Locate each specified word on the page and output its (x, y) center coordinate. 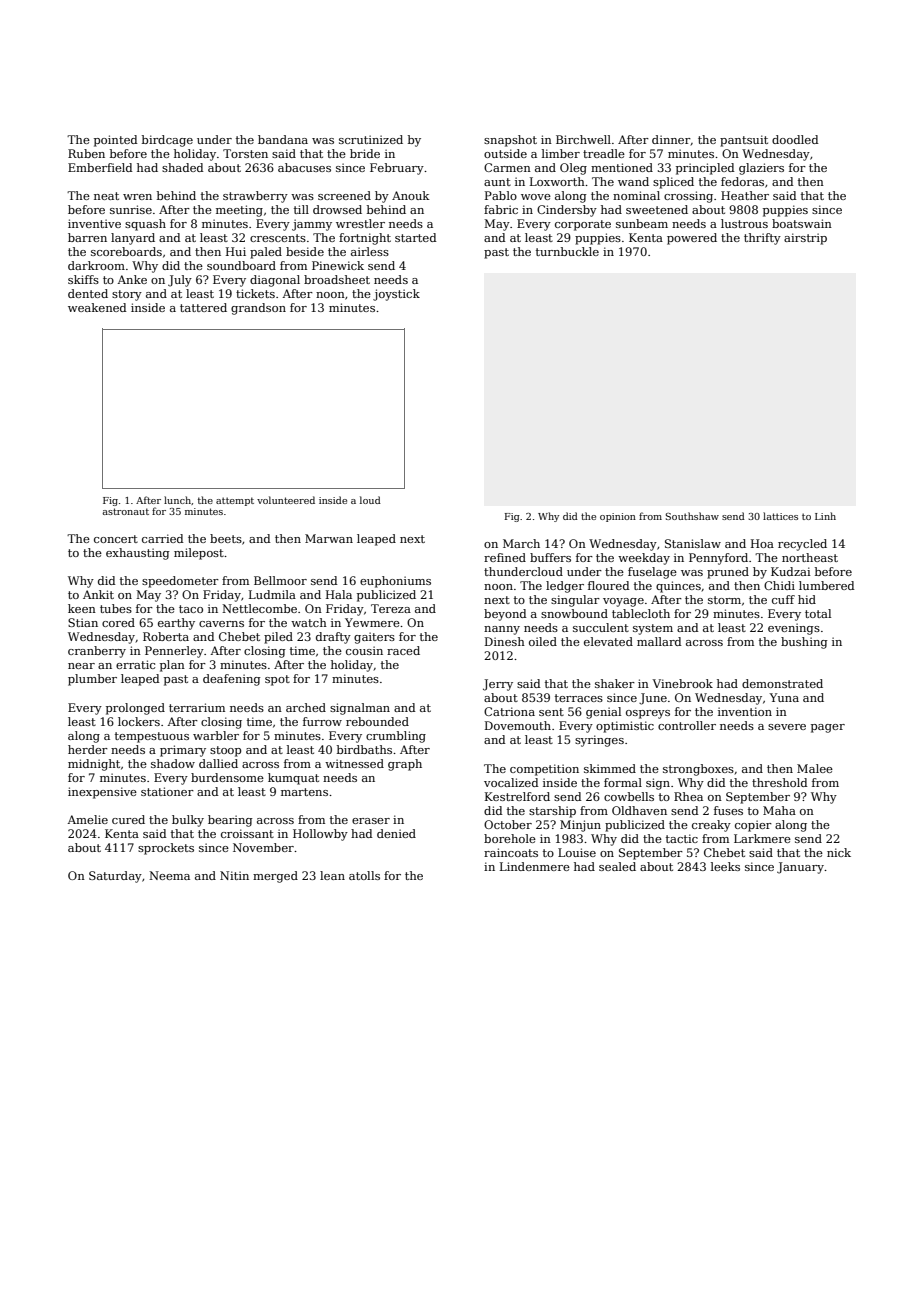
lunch (177, 500)
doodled (795, 139)
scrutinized (371, 139)
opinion (618, 517)
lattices (780, 516)
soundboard (241, 265)
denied (396, 833)
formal (623, 782)
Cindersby (567, 211)
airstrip (805, 239)
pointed (116, 141)
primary (183, 751)
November (263, 847)
